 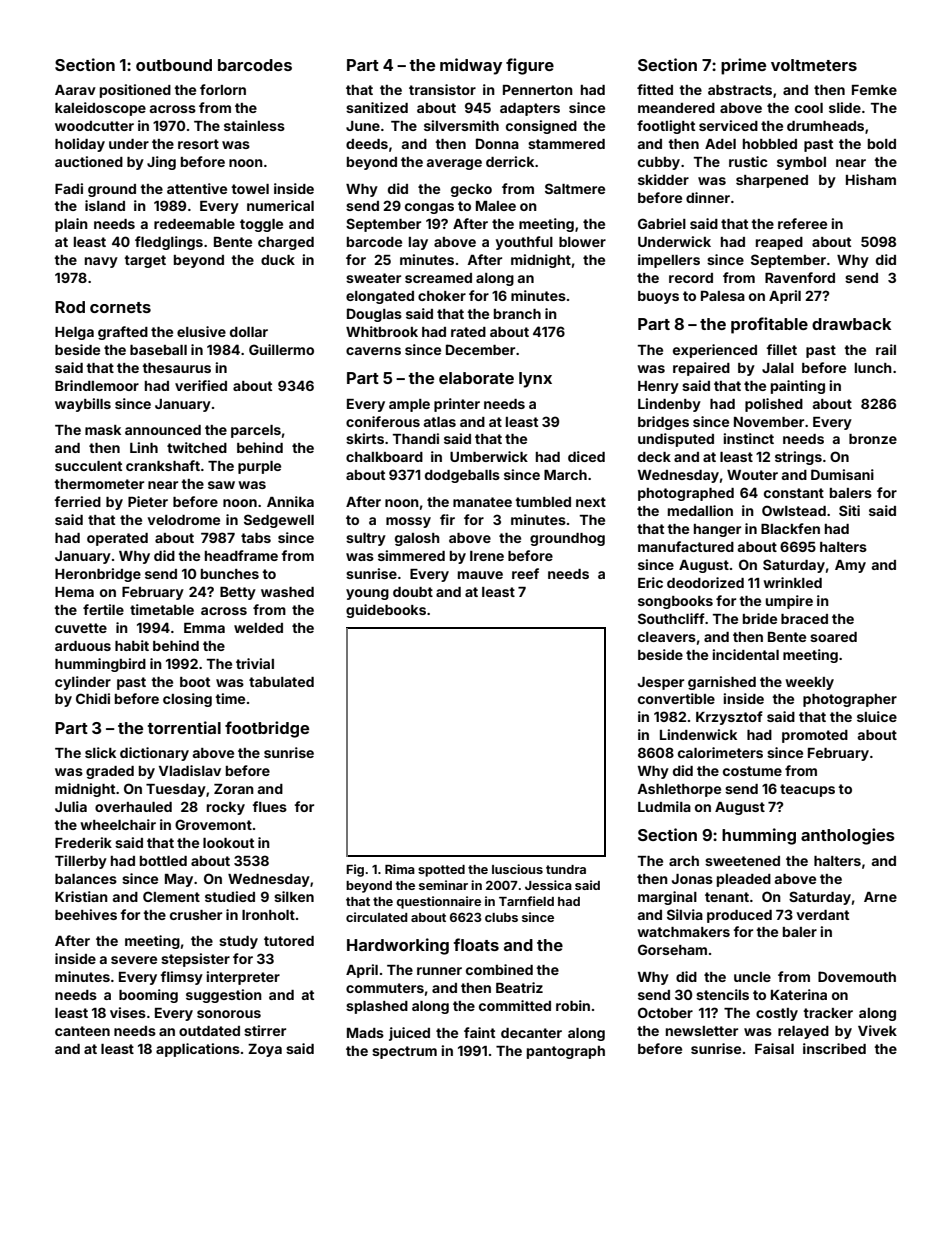 What do you see at coordinates (83, 405) in the document?
I see `waybills` at bounding box center [83, 405].
